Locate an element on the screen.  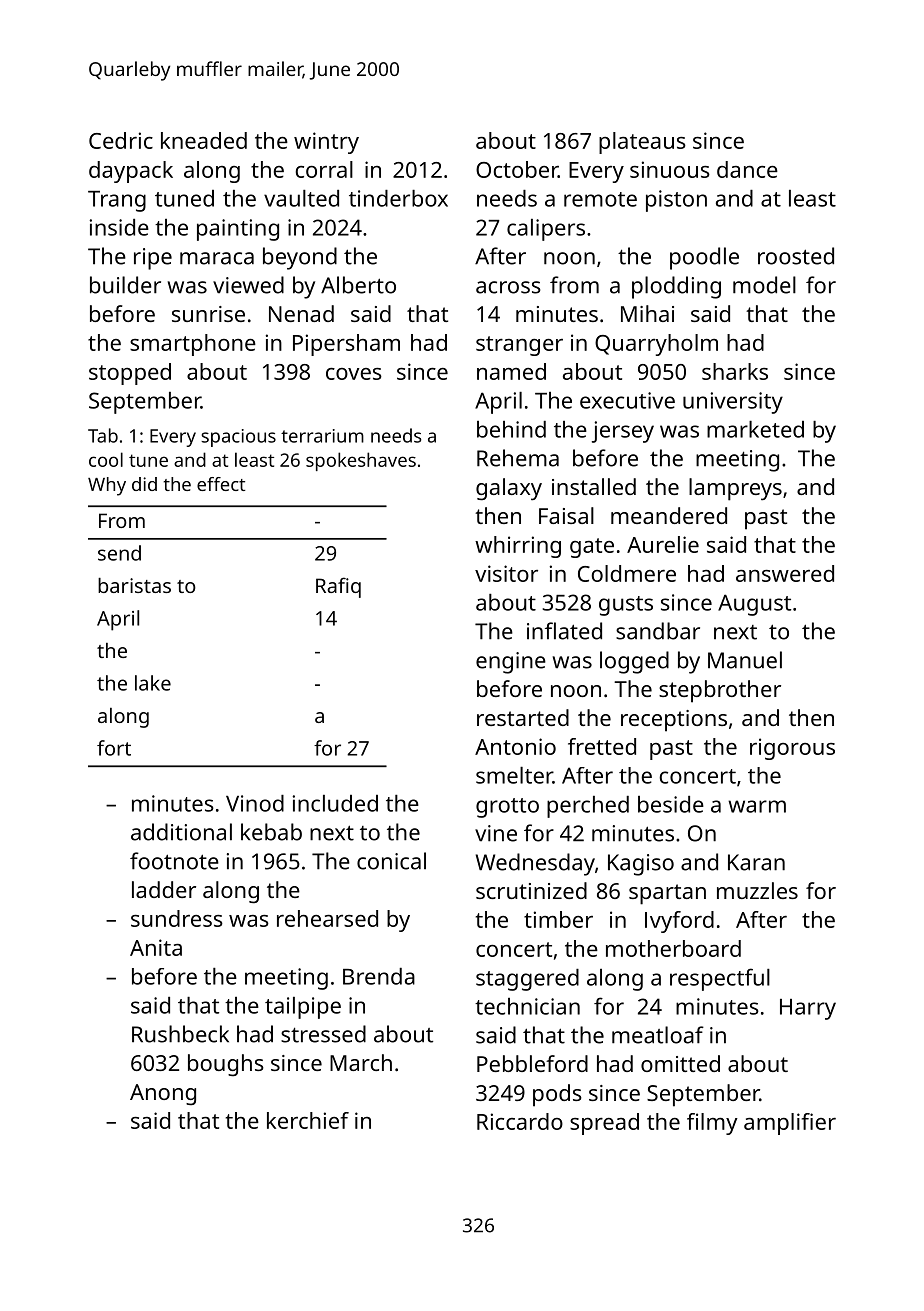
marketed is located at coordinates (755, 429).
